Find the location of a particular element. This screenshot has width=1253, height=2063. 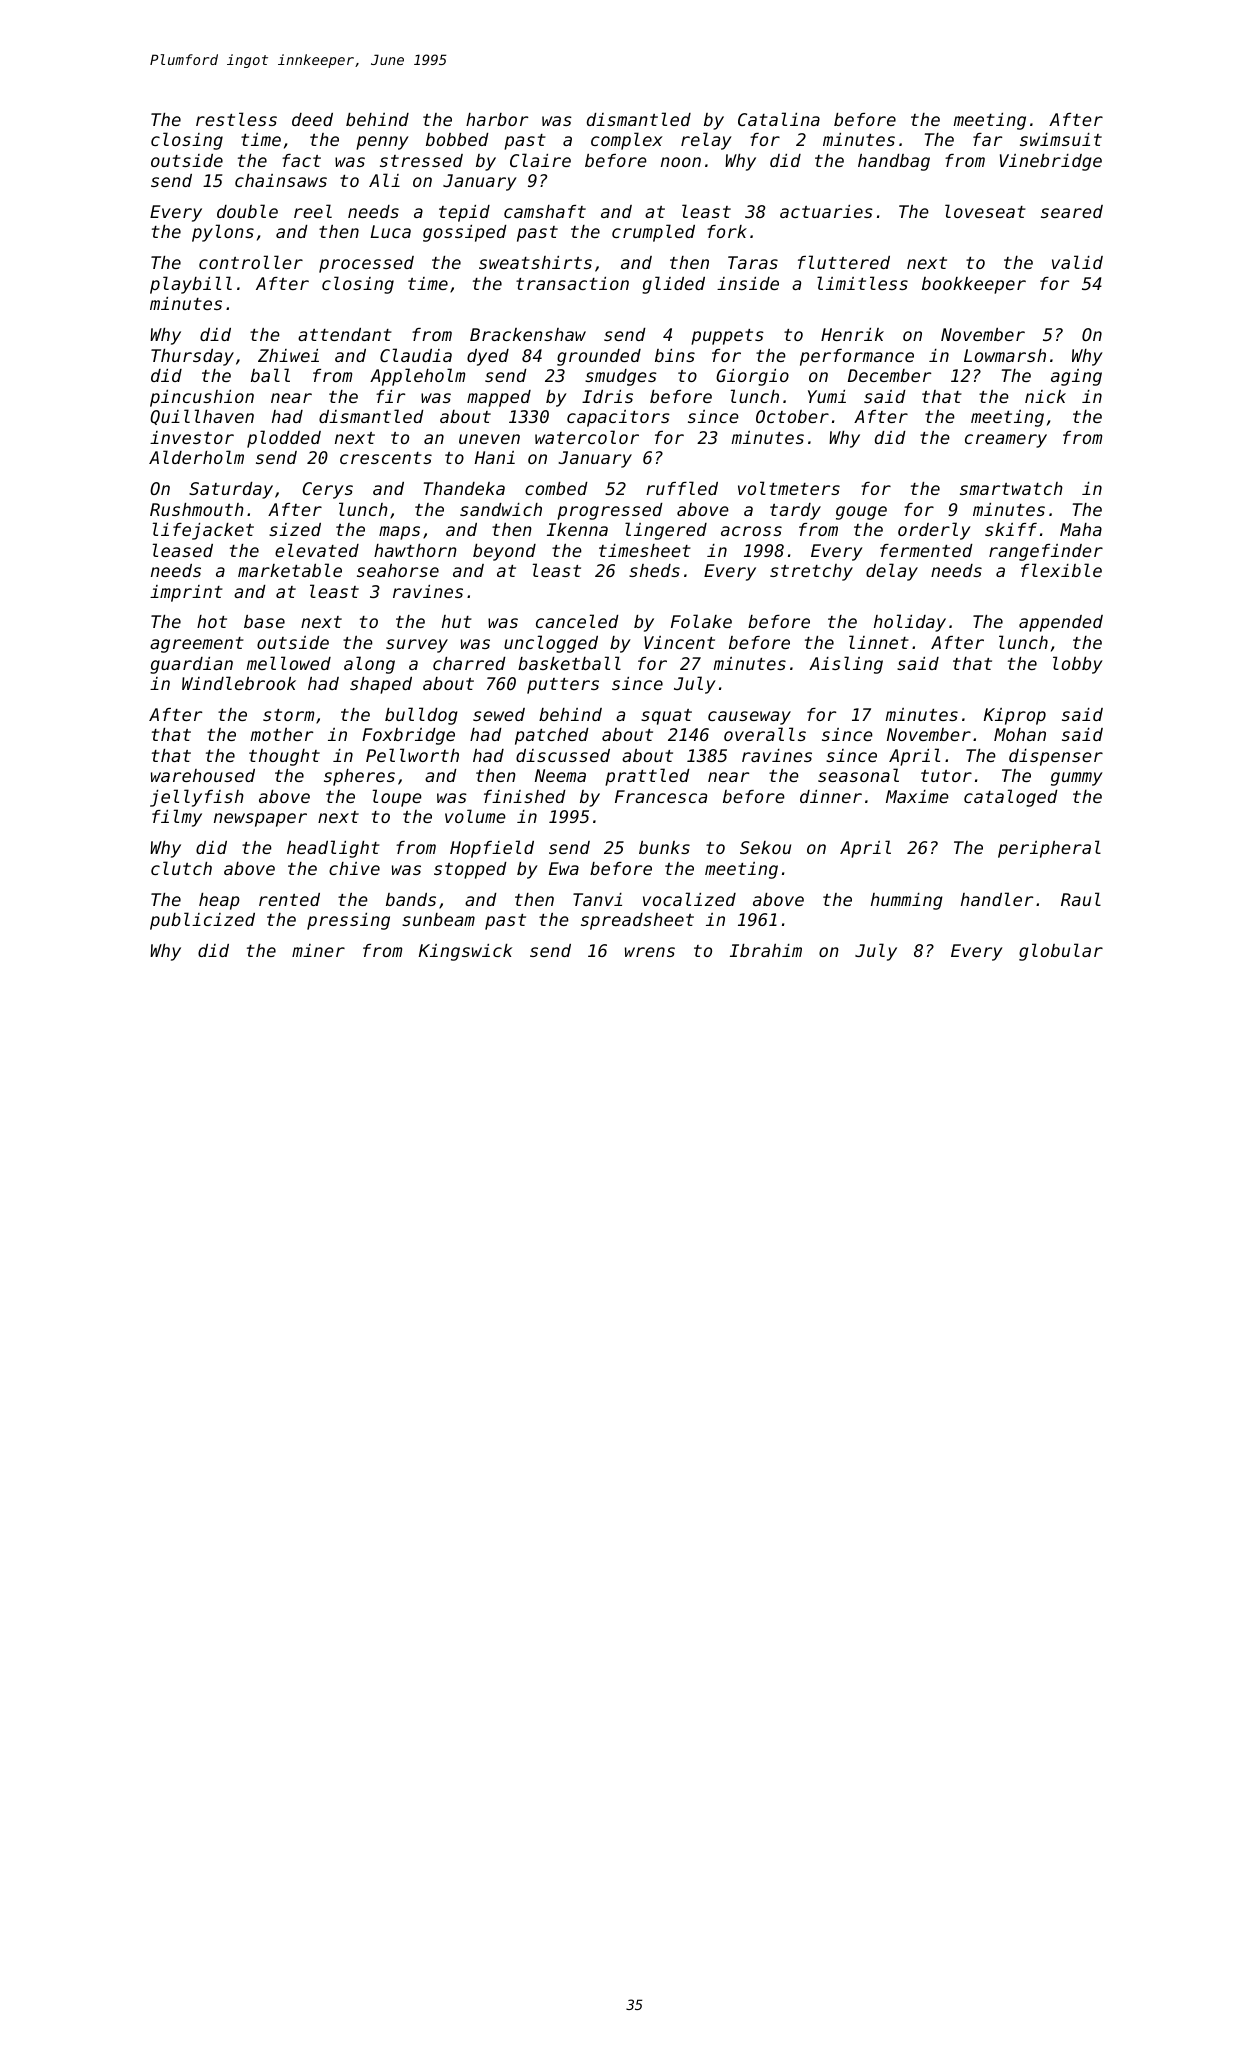

Lowmarsh is located at coordinates (1005, 355).
